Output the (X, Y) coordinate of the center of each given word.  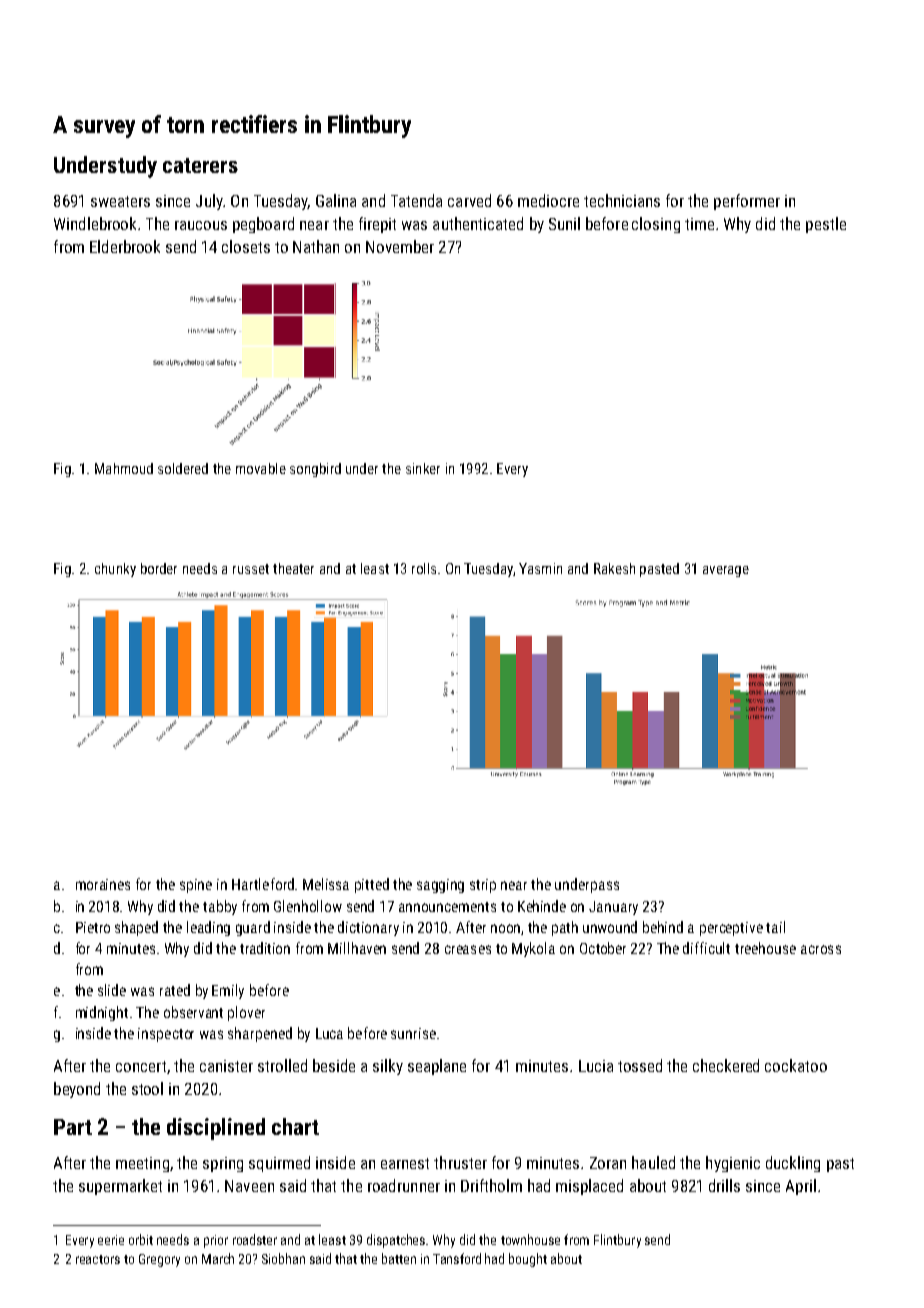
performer (747, 202)
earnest (405, 1163)
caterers (200, 165)
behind (663, 927)
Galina (336, 200)
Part (73, 1127)
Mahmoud (124, 468)
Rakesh (614, 568)
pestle (826, 225)
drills (724, 1185)
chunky (115, 570)
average (726, 571)
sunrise (413, 1033)
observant (193, 1012)
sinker (423, 468)
